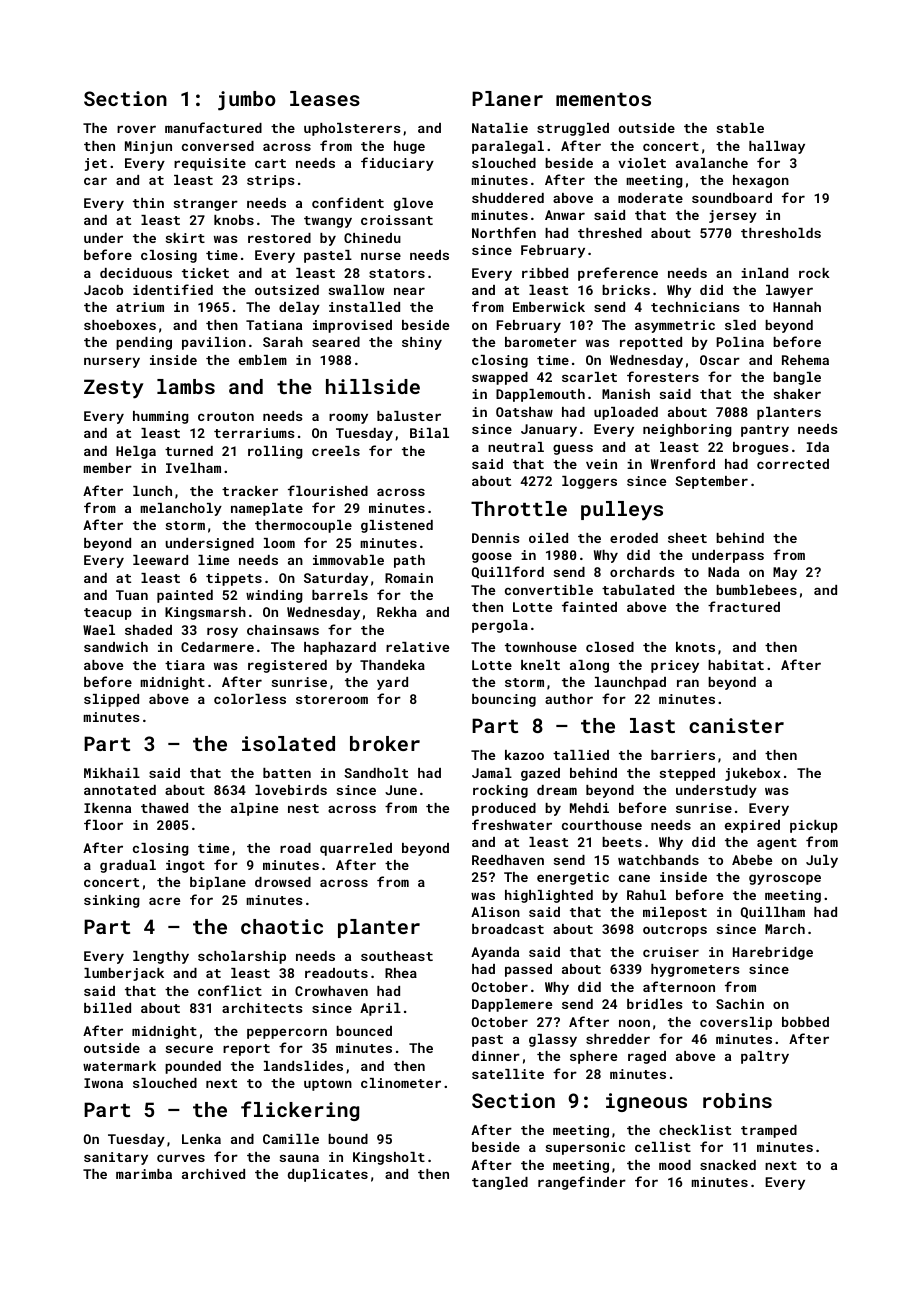  Describe the element at coordinates (160, 560) in the screenshot. I see `leeward` at that location.
